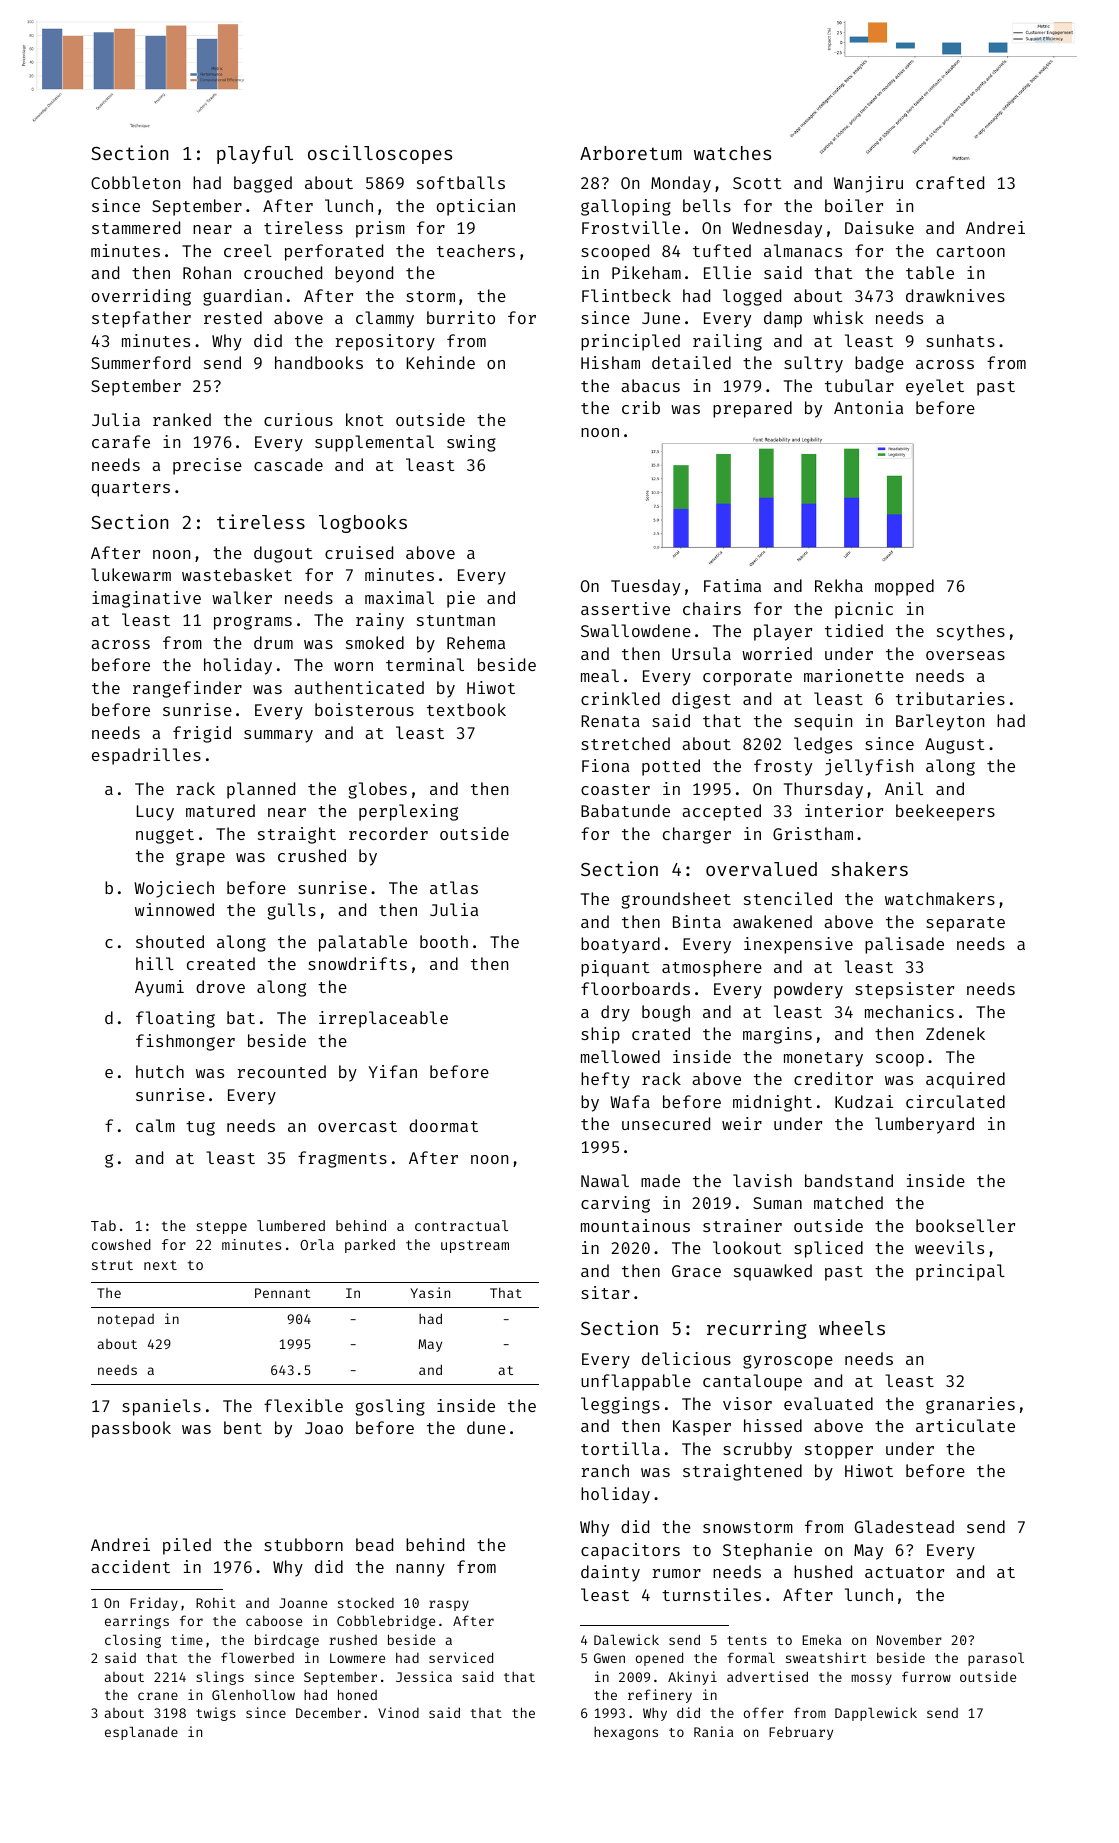  I want to click on earrings, so click(137, 1622).
